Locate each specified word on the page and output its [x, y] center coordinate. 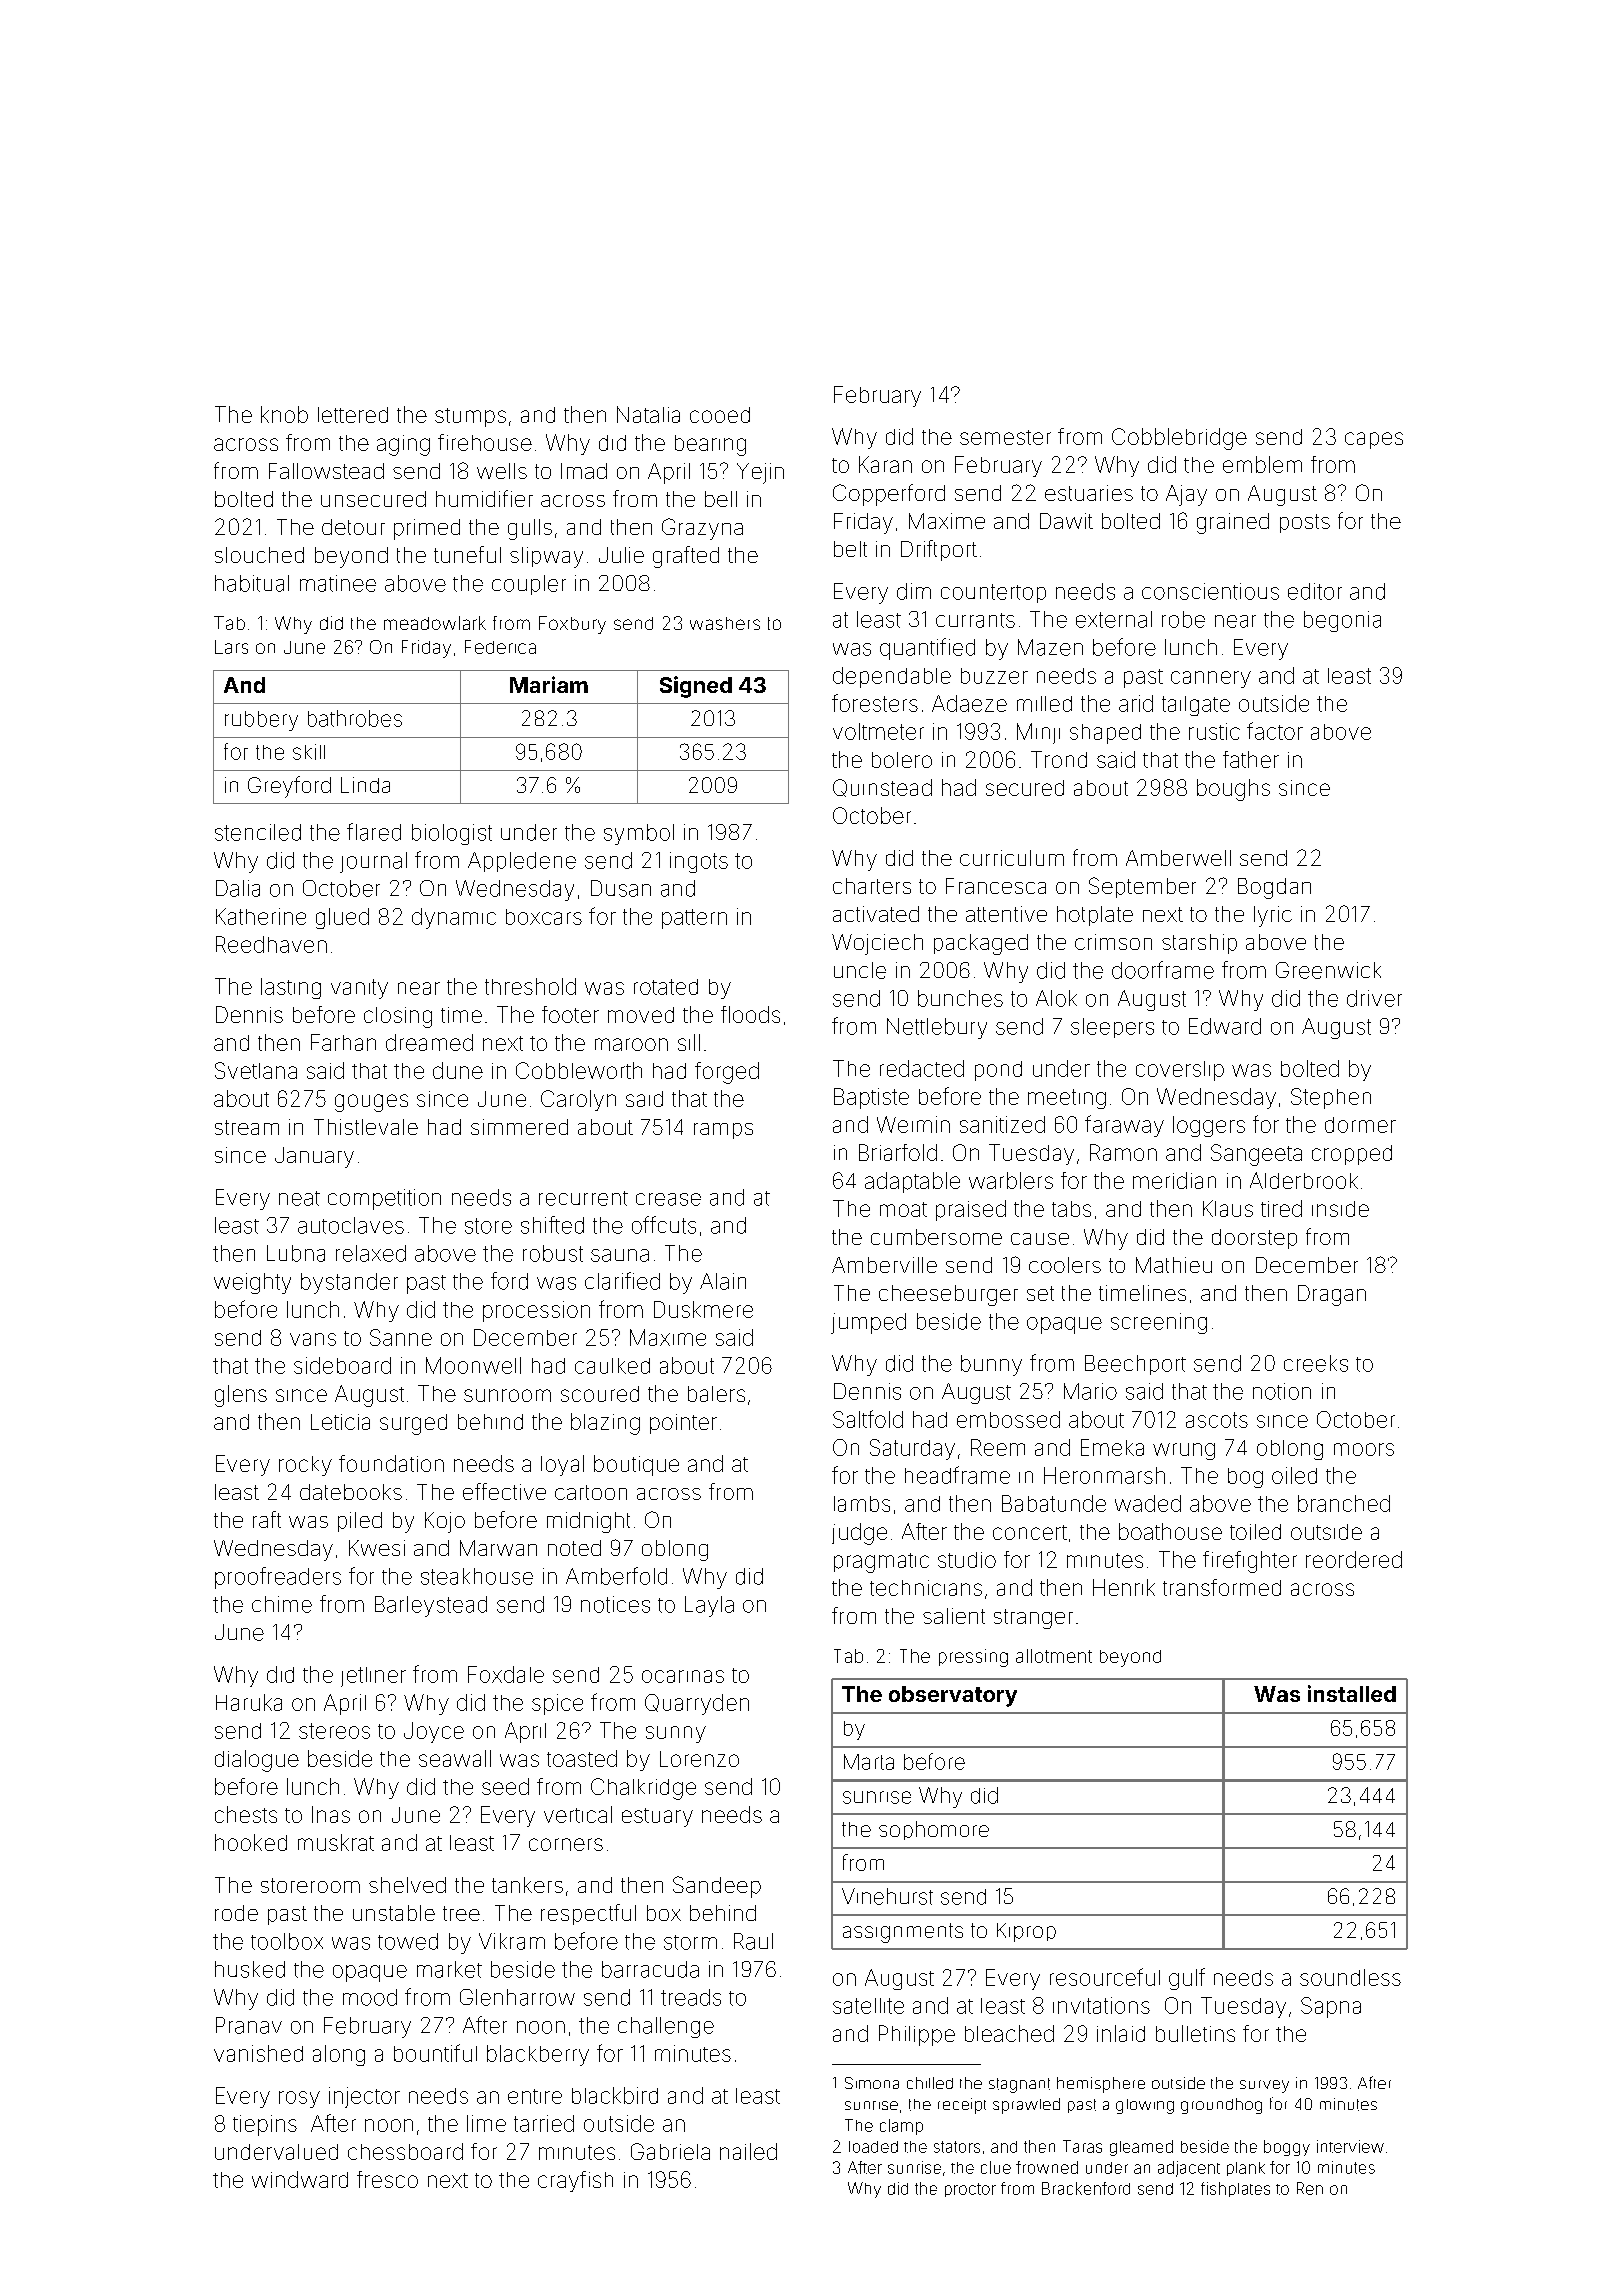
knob [284, 414]
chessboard [405, 2151]
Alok [1056, 998]
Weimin [913, 1124]
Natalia [648, 414]
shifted [552, 1225]
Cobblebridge [1179, 439]
